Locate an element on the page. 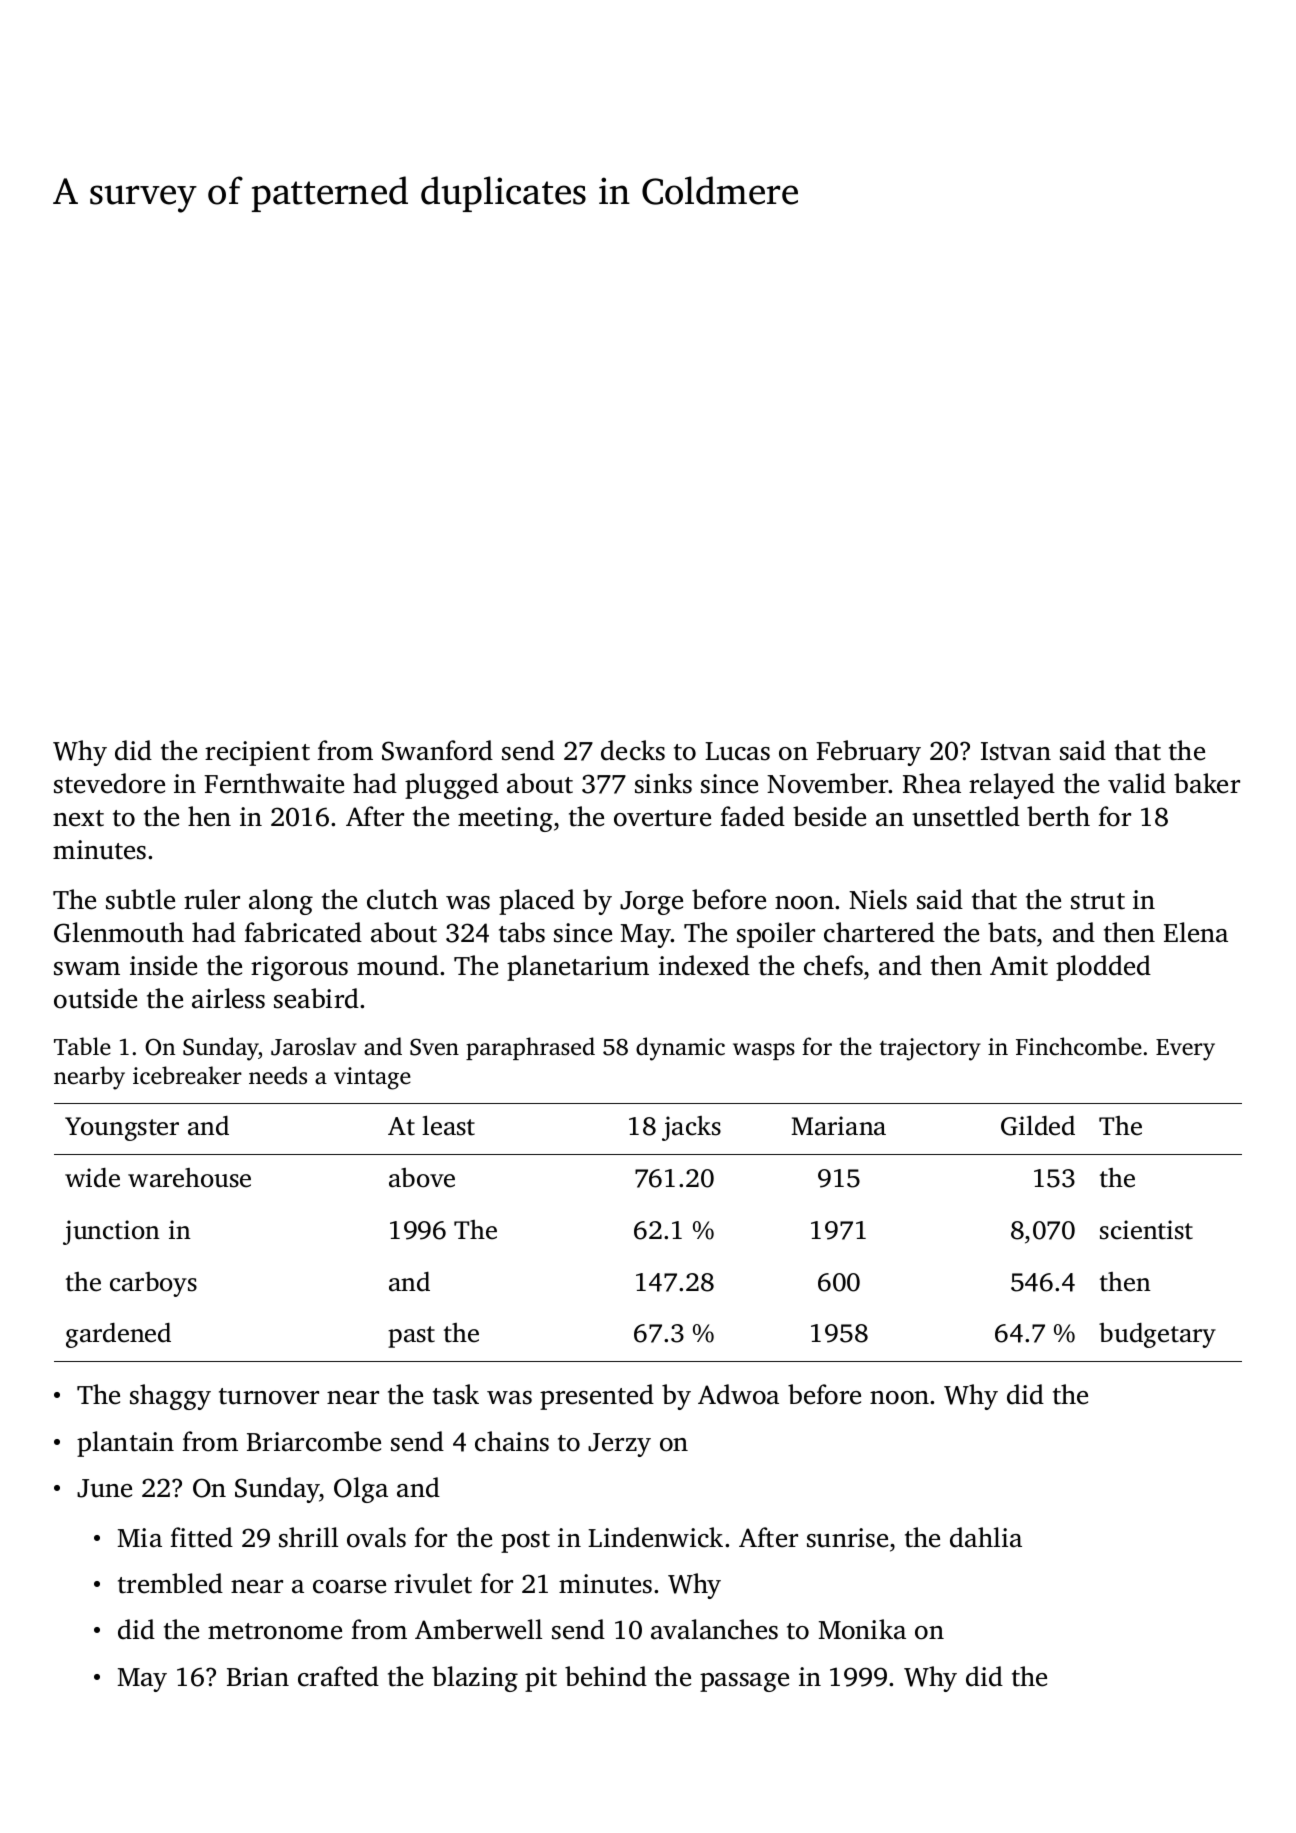  above is located at coordinates (422, 1178).
